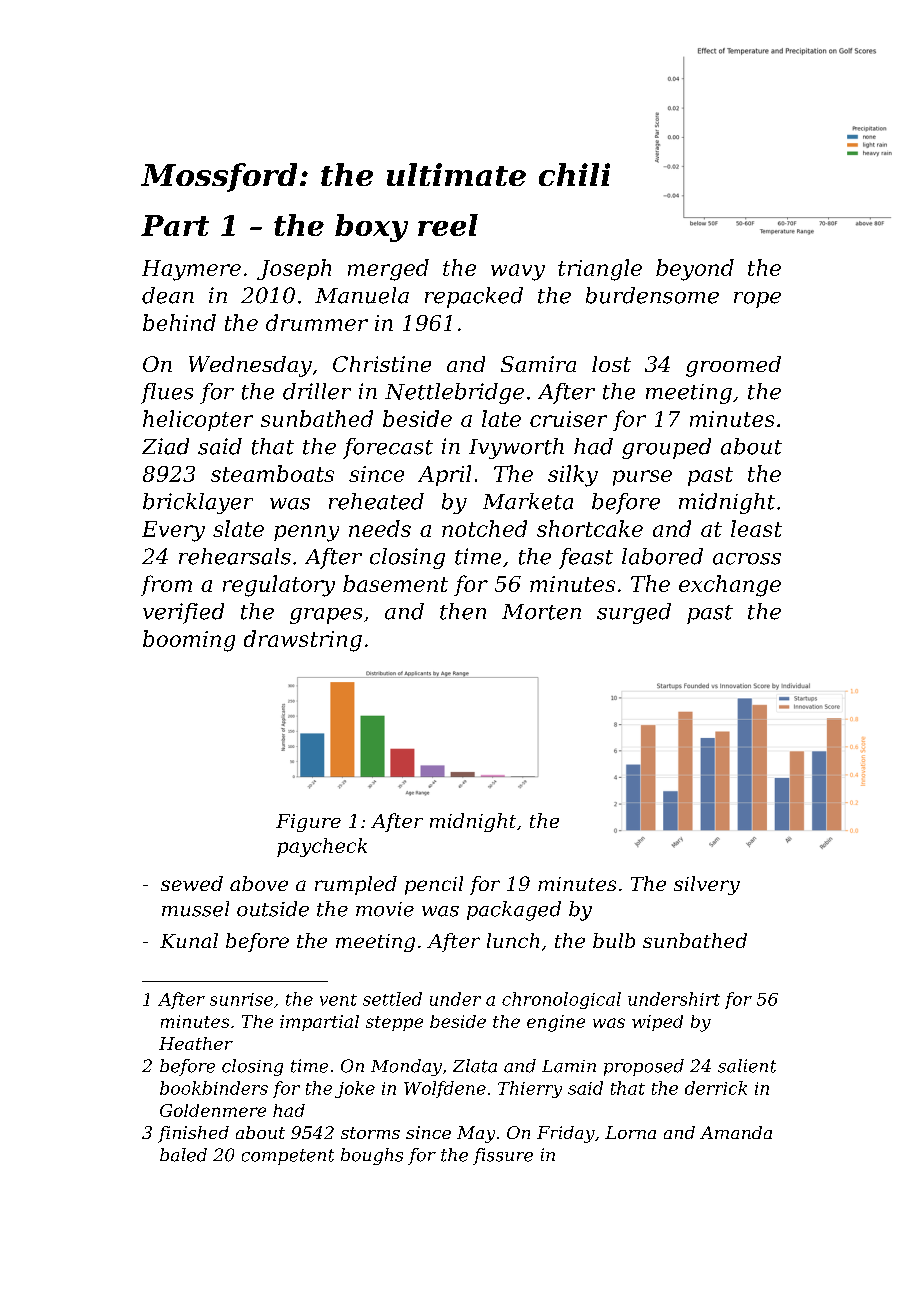  Describe the element at coordinates (388, 270) in the page. I see `merged` at that location.
